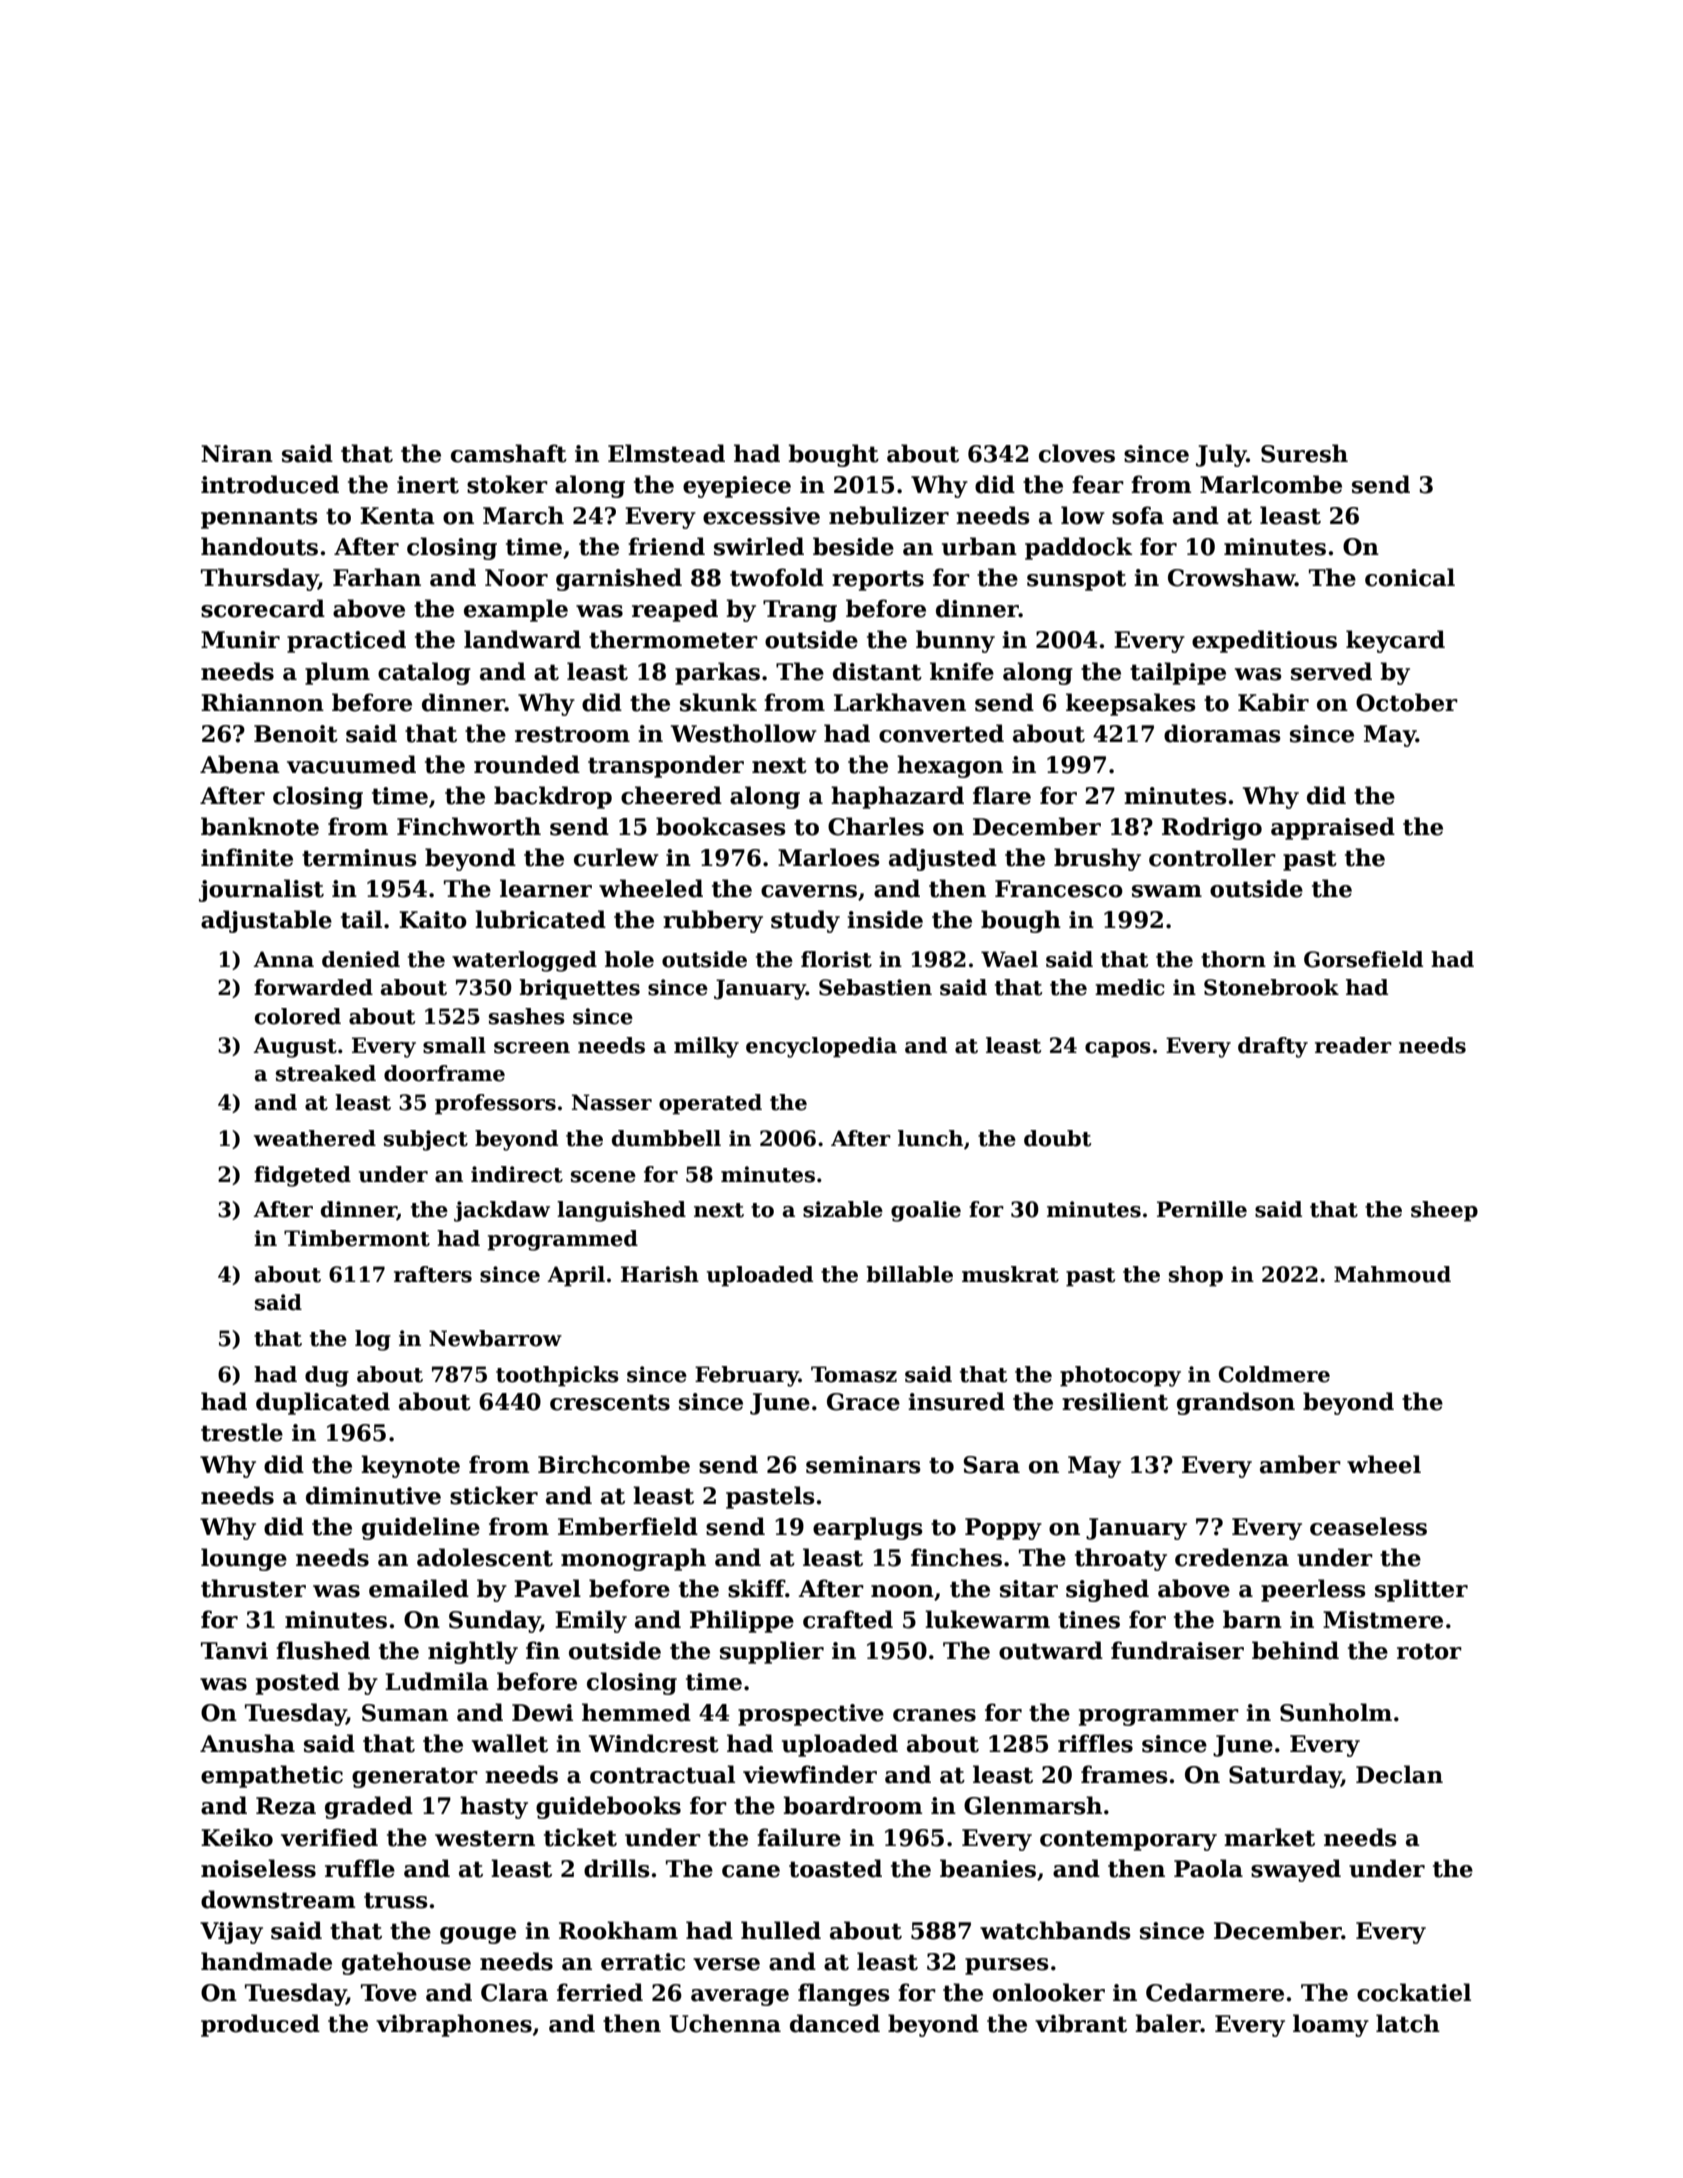 The height and width of the screenshot is (2178, 1683). What do you see at coordinates (1159, 1717) in the screenshot?
I see `programmer` at bounding box center [1159, 1717].
